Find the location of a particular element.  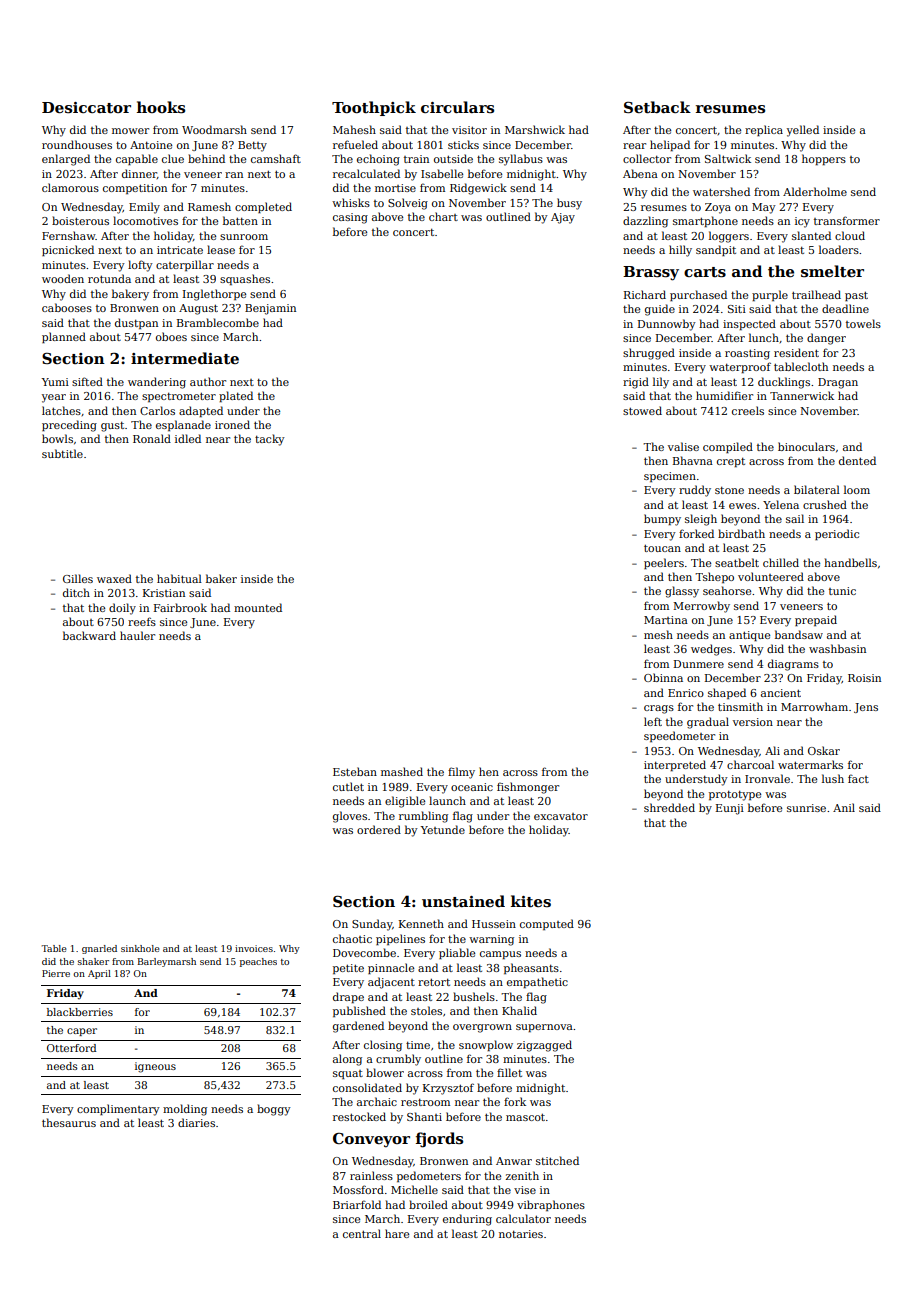

speedometer is located at coordinates (679, 736).
